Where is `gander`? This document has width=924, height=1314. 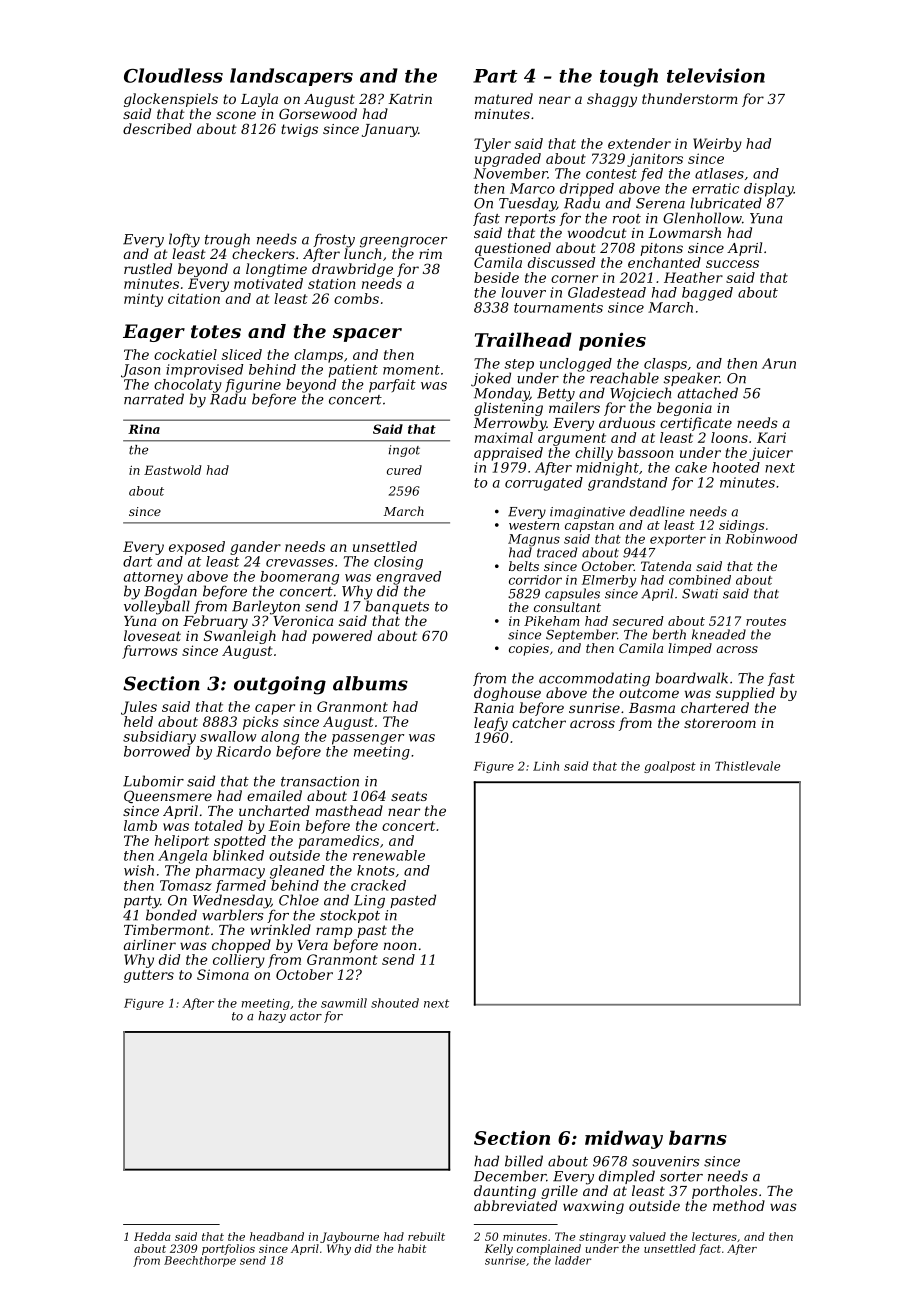 gander is located at coordinates (255, 548).
